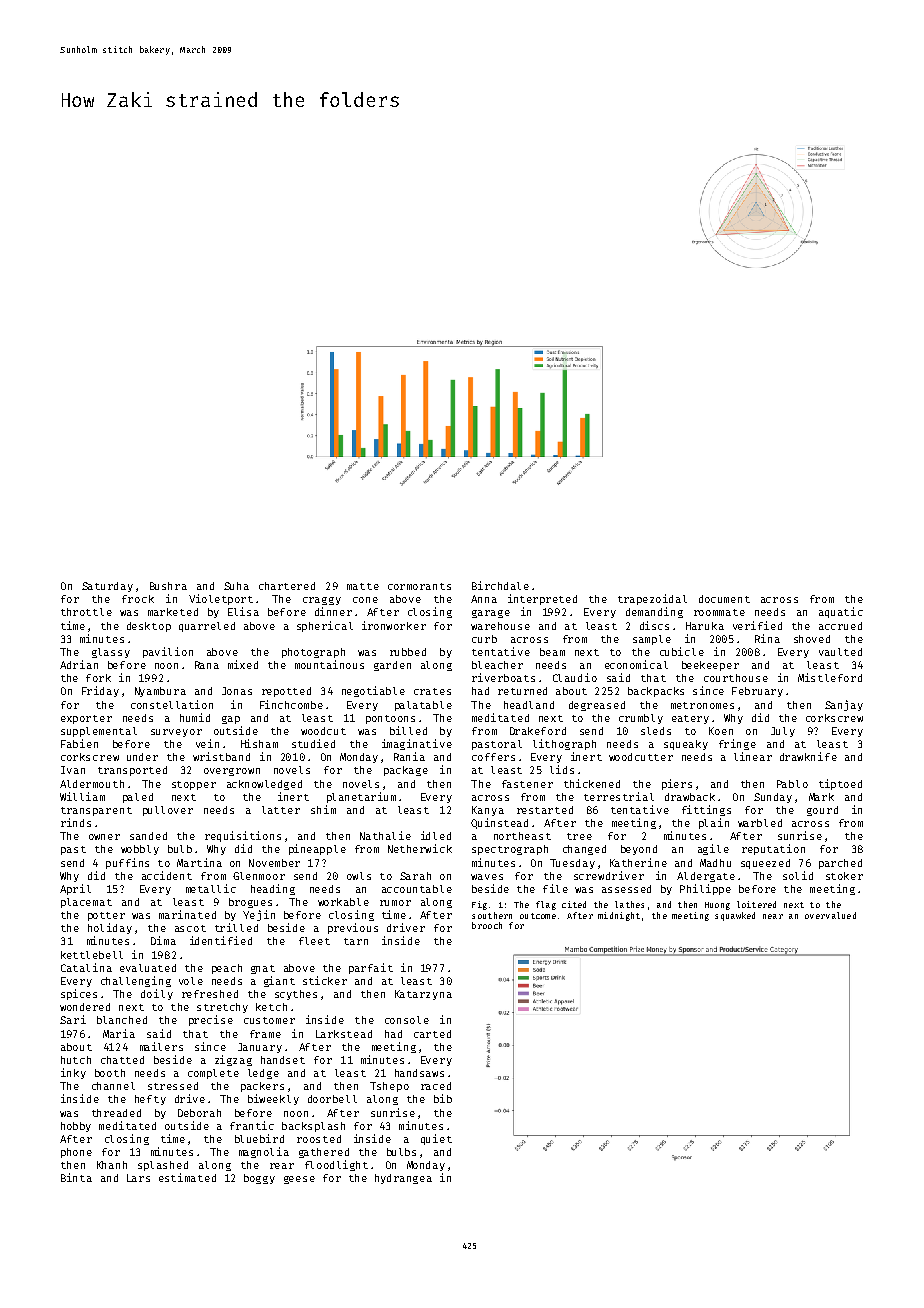  I want to click on Aldergate, so click(706, 877).
